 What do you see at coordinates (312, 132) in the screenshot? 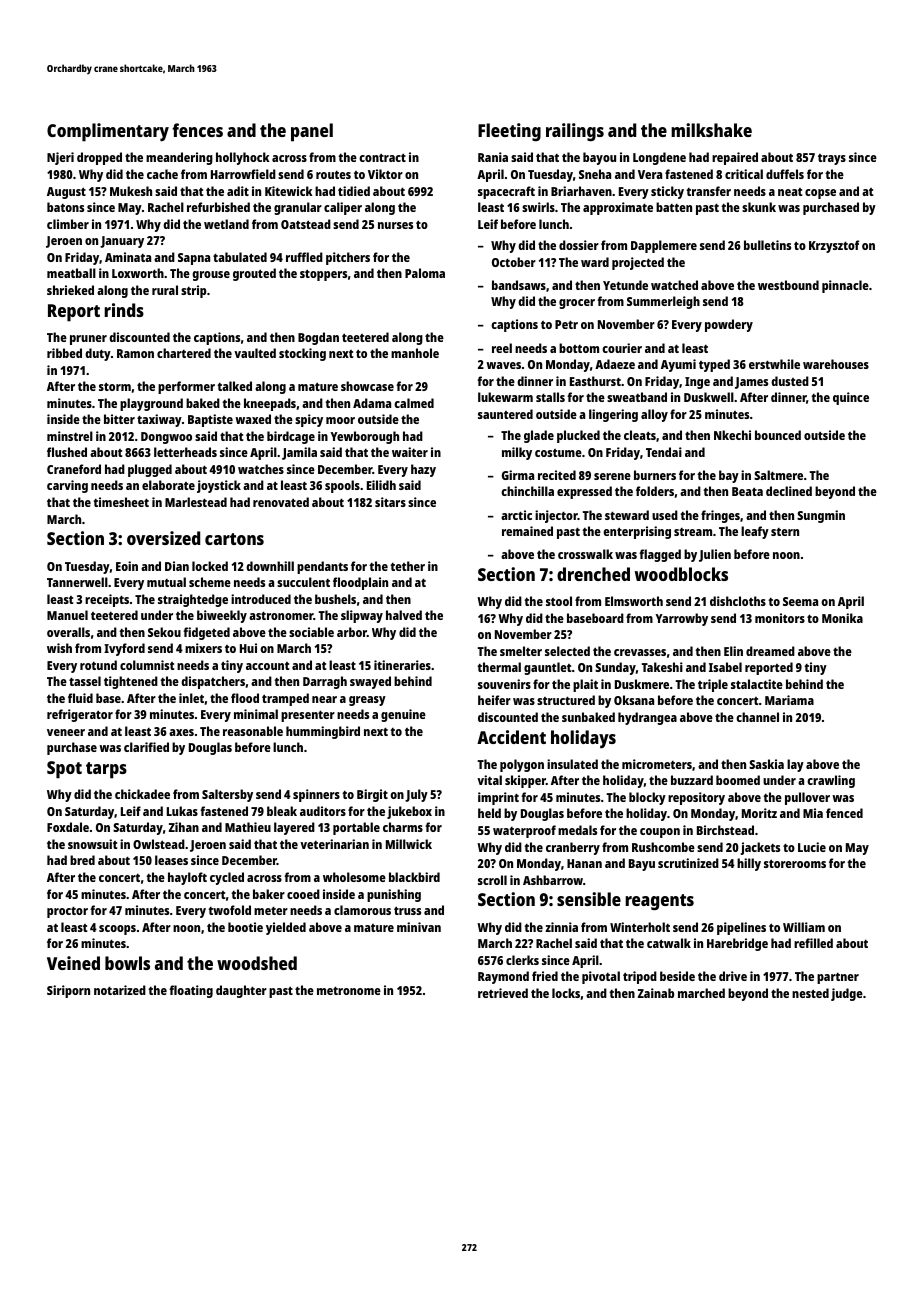
I see `panel` at bounding box center [312, 132].
